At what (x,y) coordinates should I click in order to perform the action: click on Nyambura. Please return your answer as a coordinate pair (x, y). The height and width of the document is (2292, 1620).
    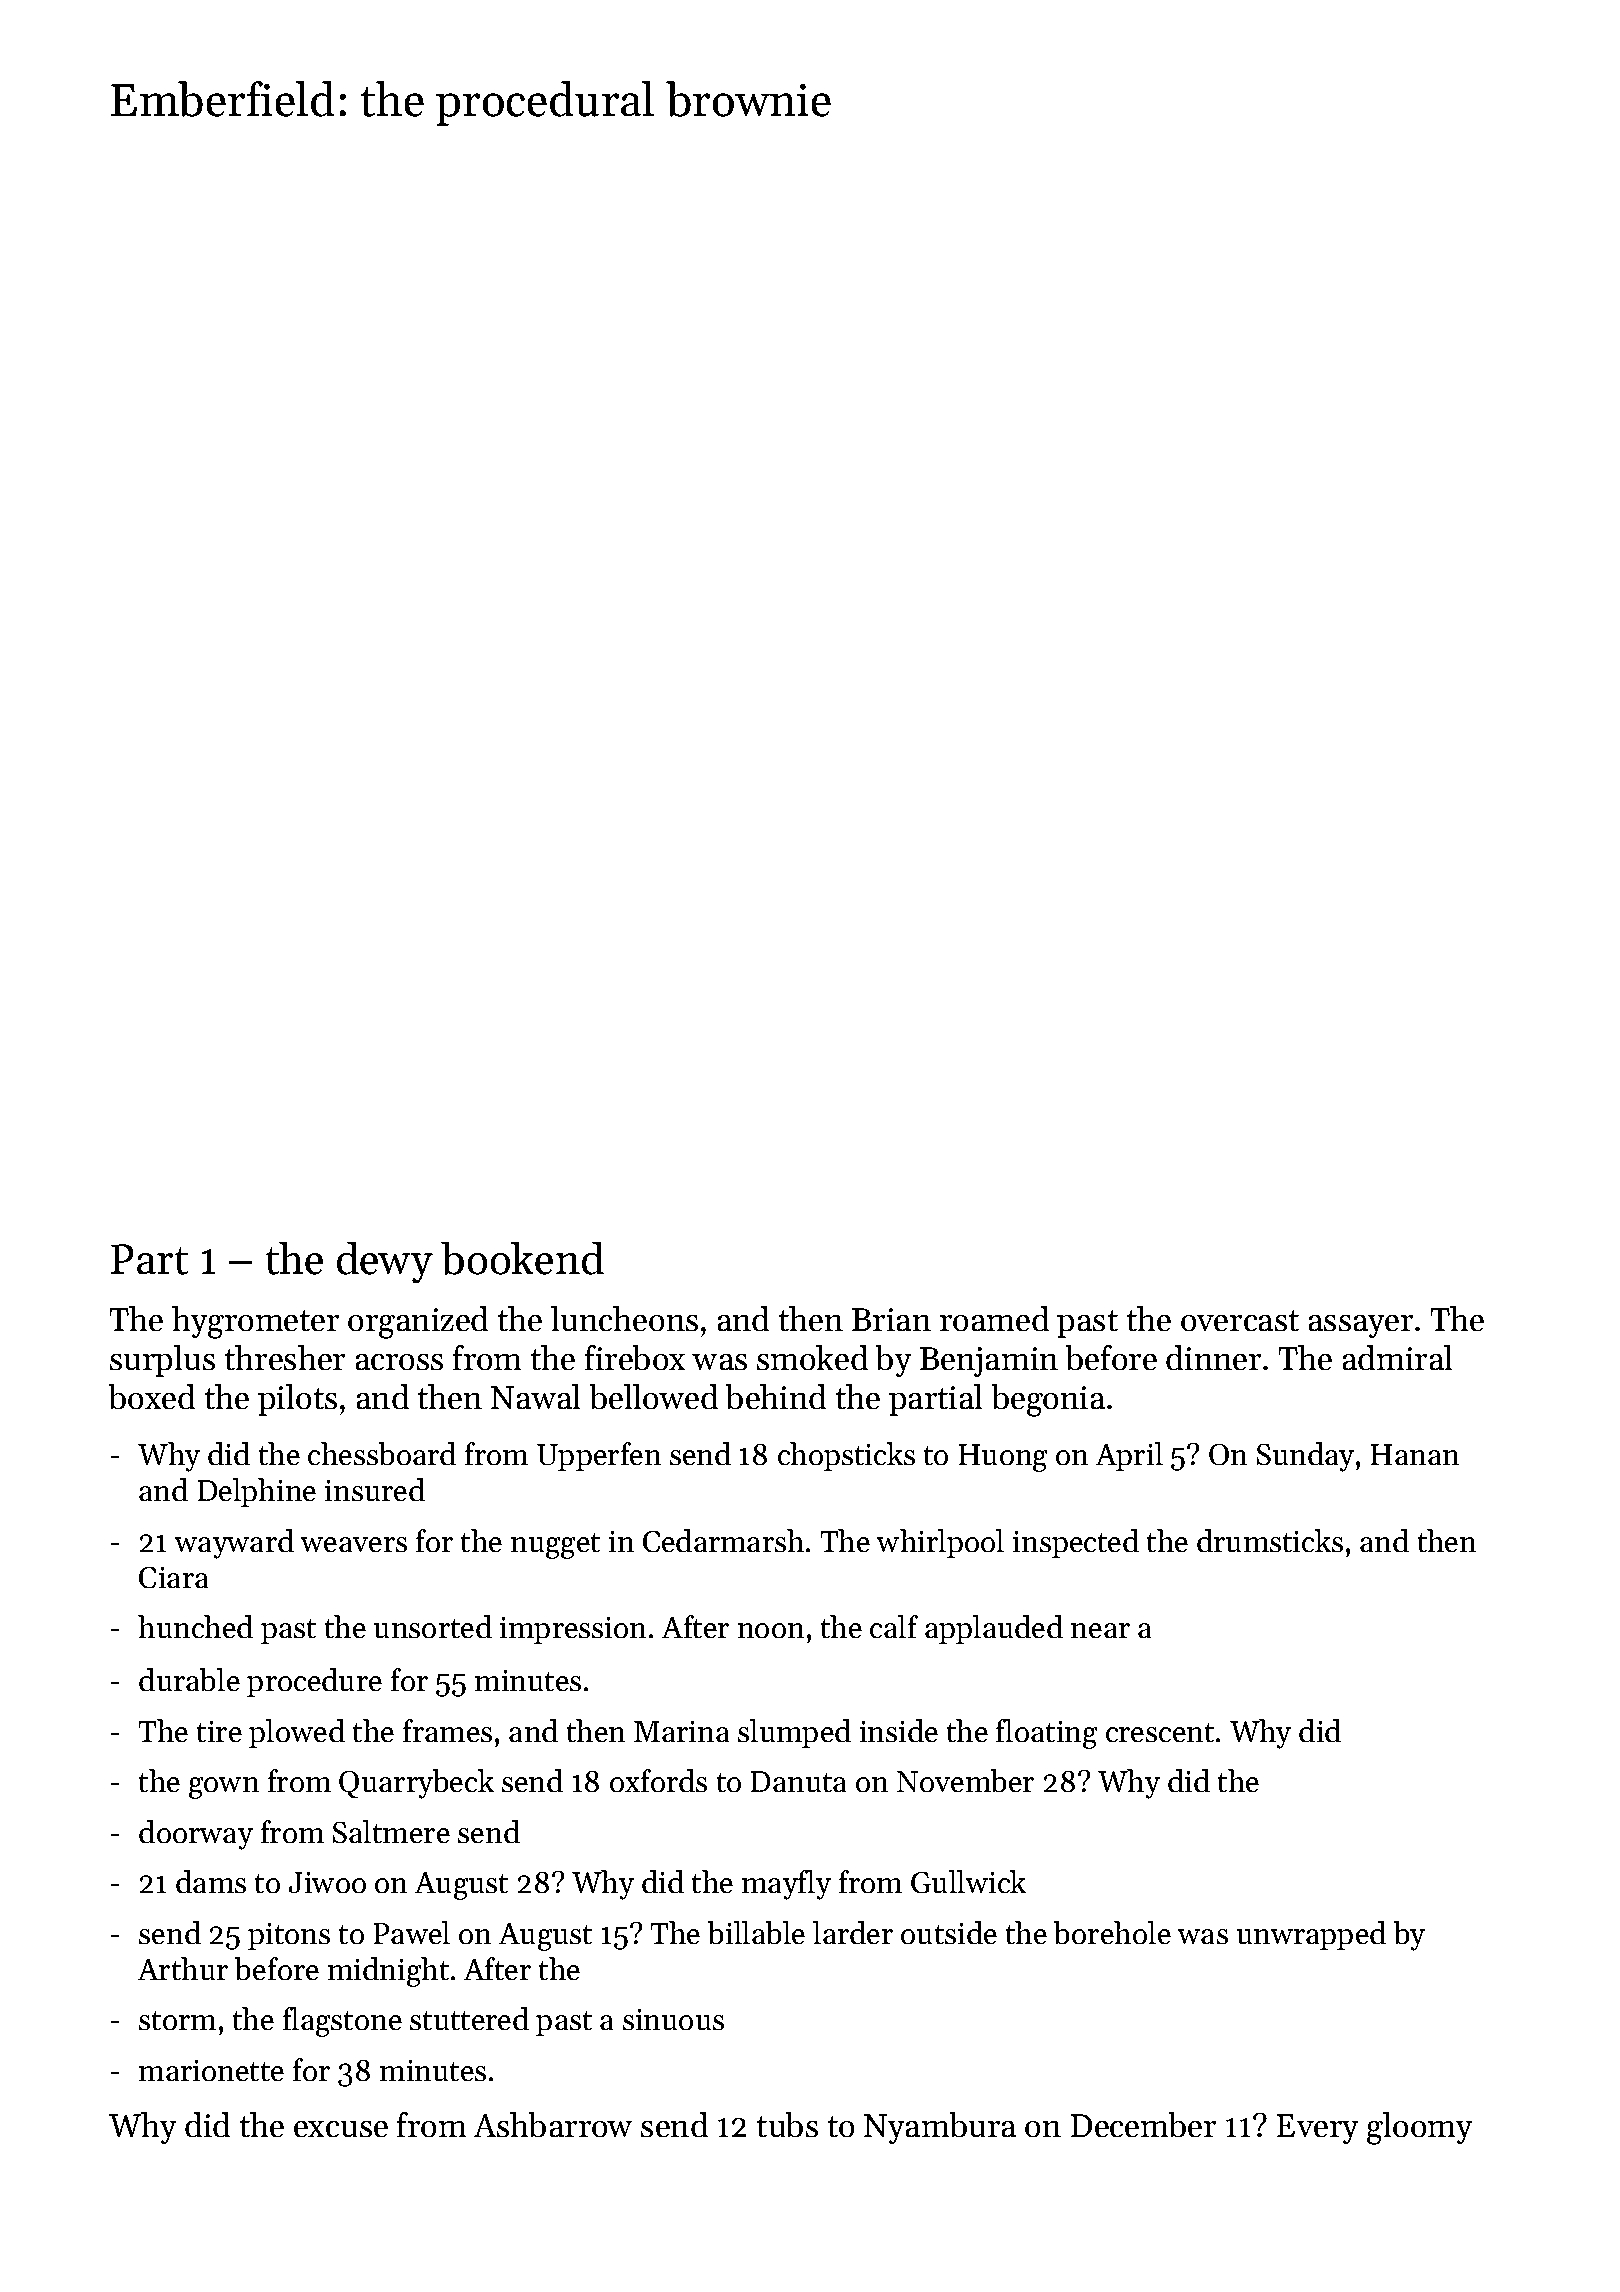
    Looking at the image, I should click on (940, 2128).
